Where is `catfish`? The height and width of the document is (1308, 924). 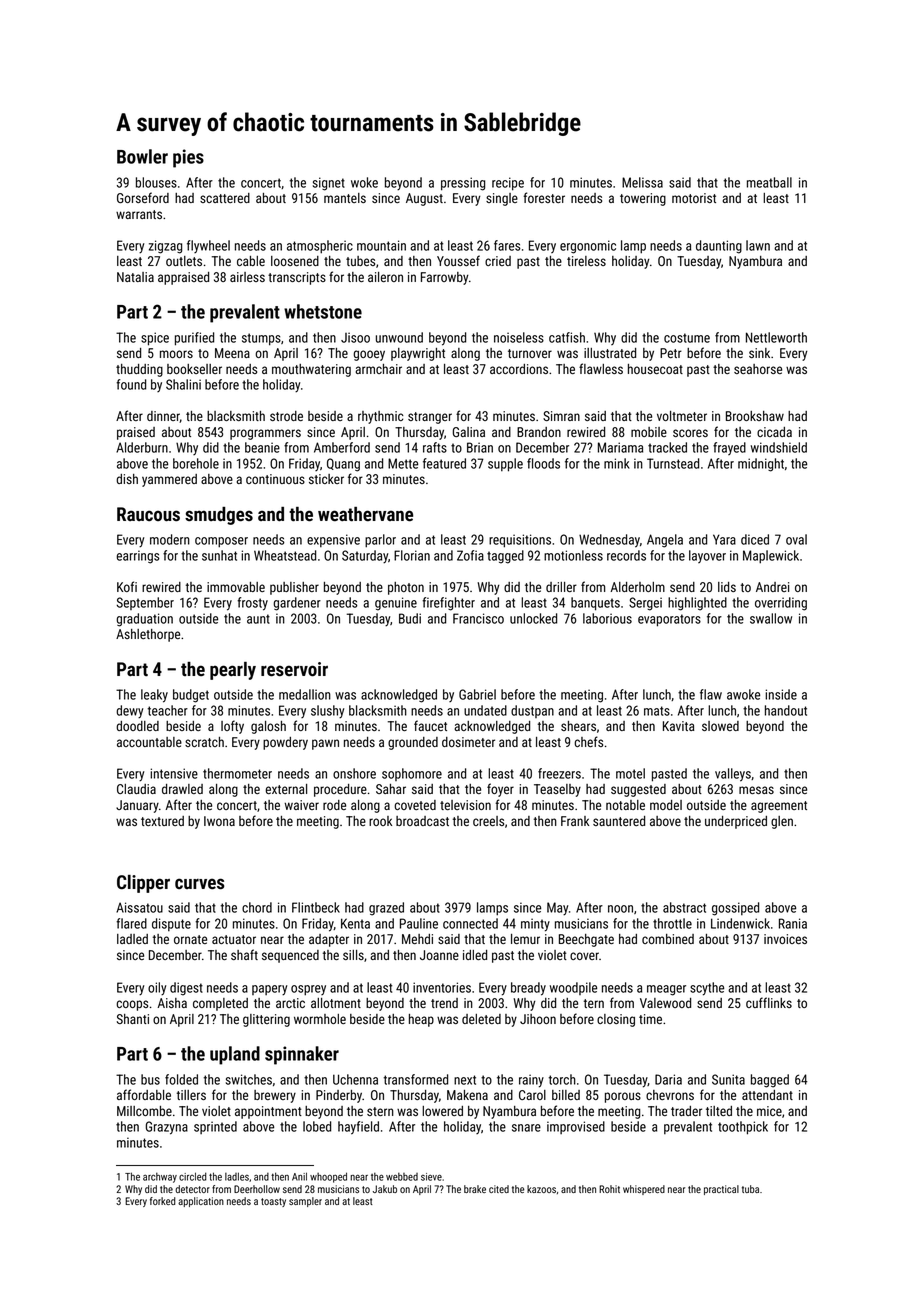 catfish is located at coordinates (567, 337).
